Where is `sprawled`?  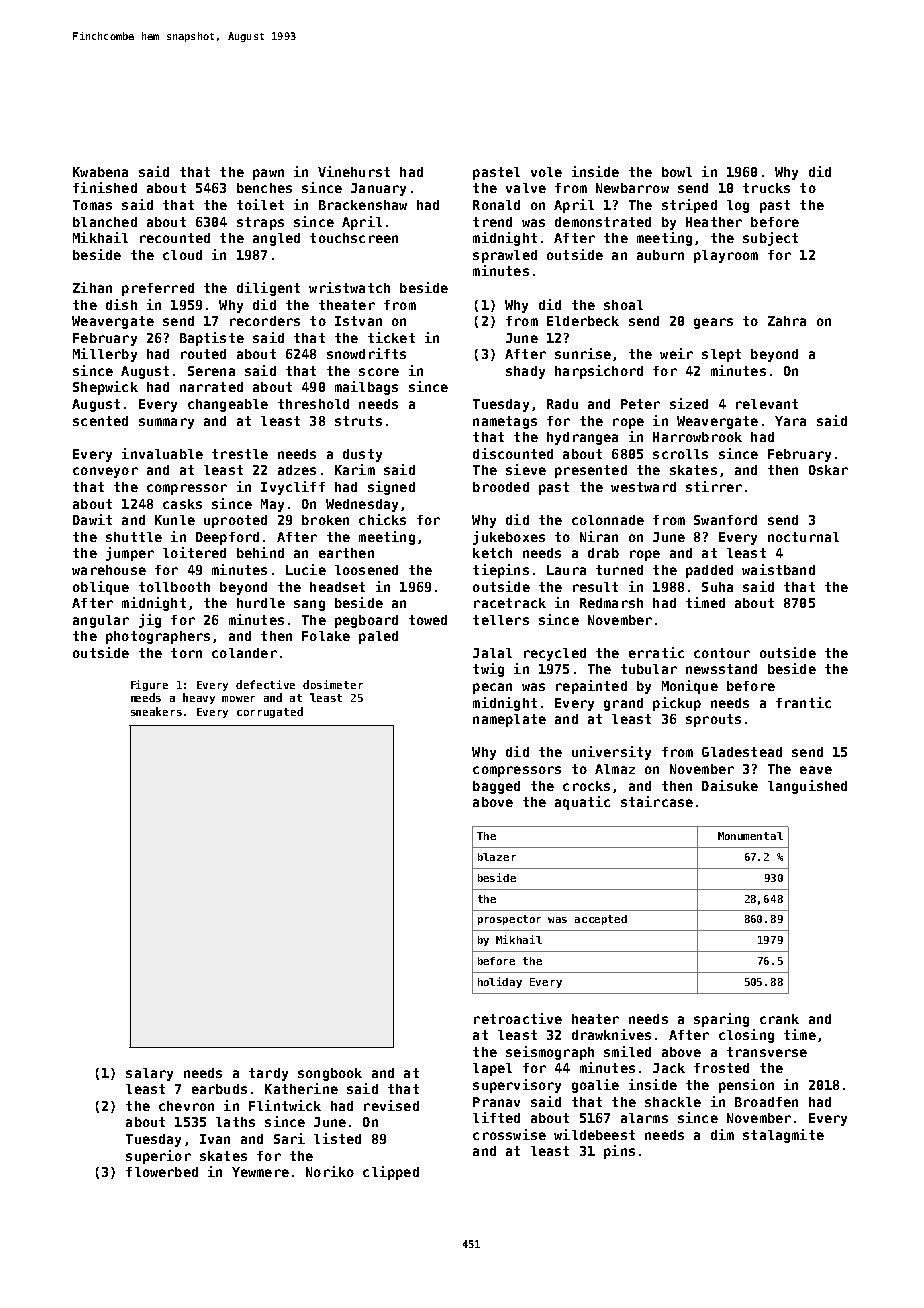
sprawled is located at coordinates (505, 256).
